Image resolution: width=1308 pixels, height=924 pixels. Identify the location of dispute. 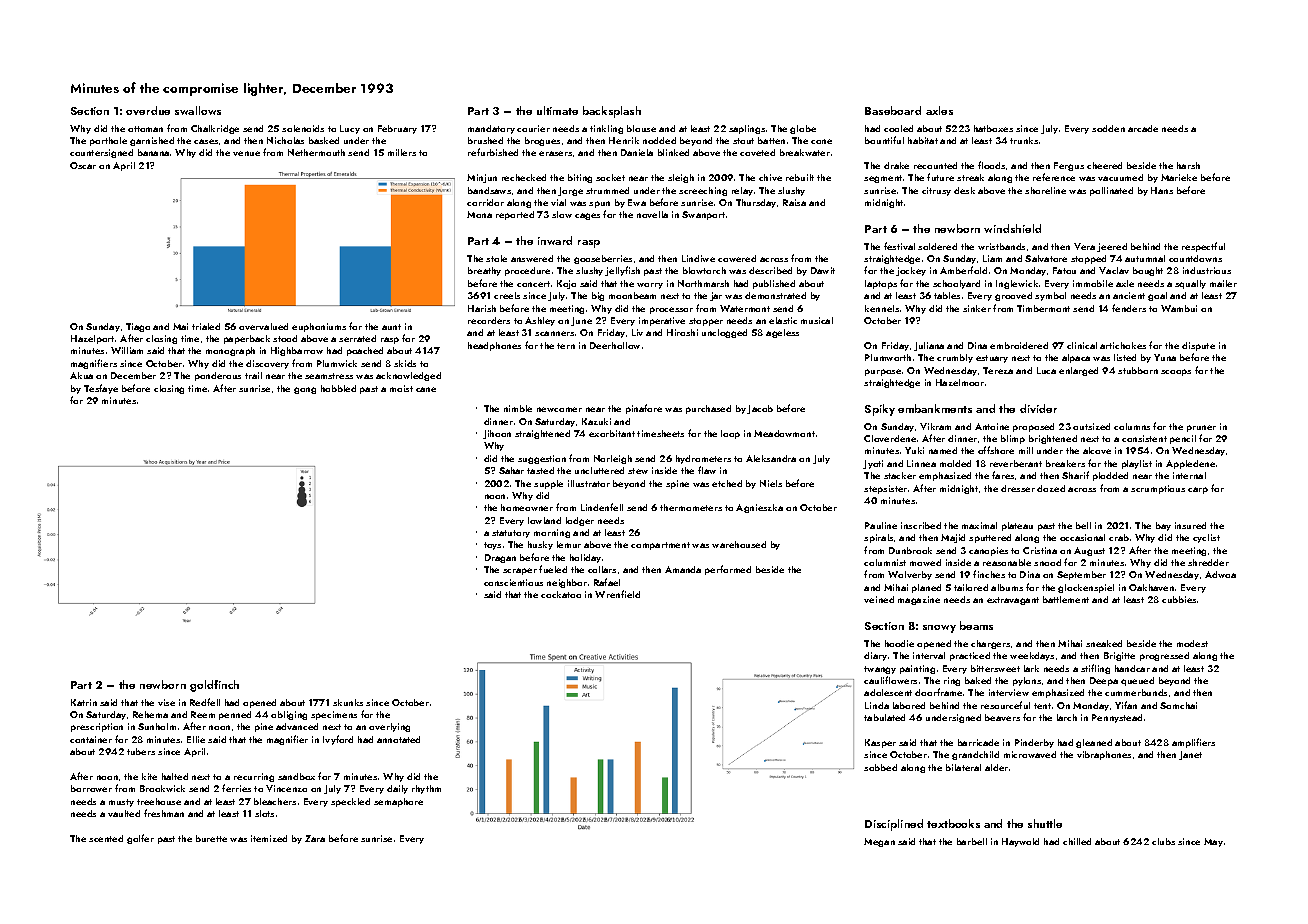
(1198, 346).
